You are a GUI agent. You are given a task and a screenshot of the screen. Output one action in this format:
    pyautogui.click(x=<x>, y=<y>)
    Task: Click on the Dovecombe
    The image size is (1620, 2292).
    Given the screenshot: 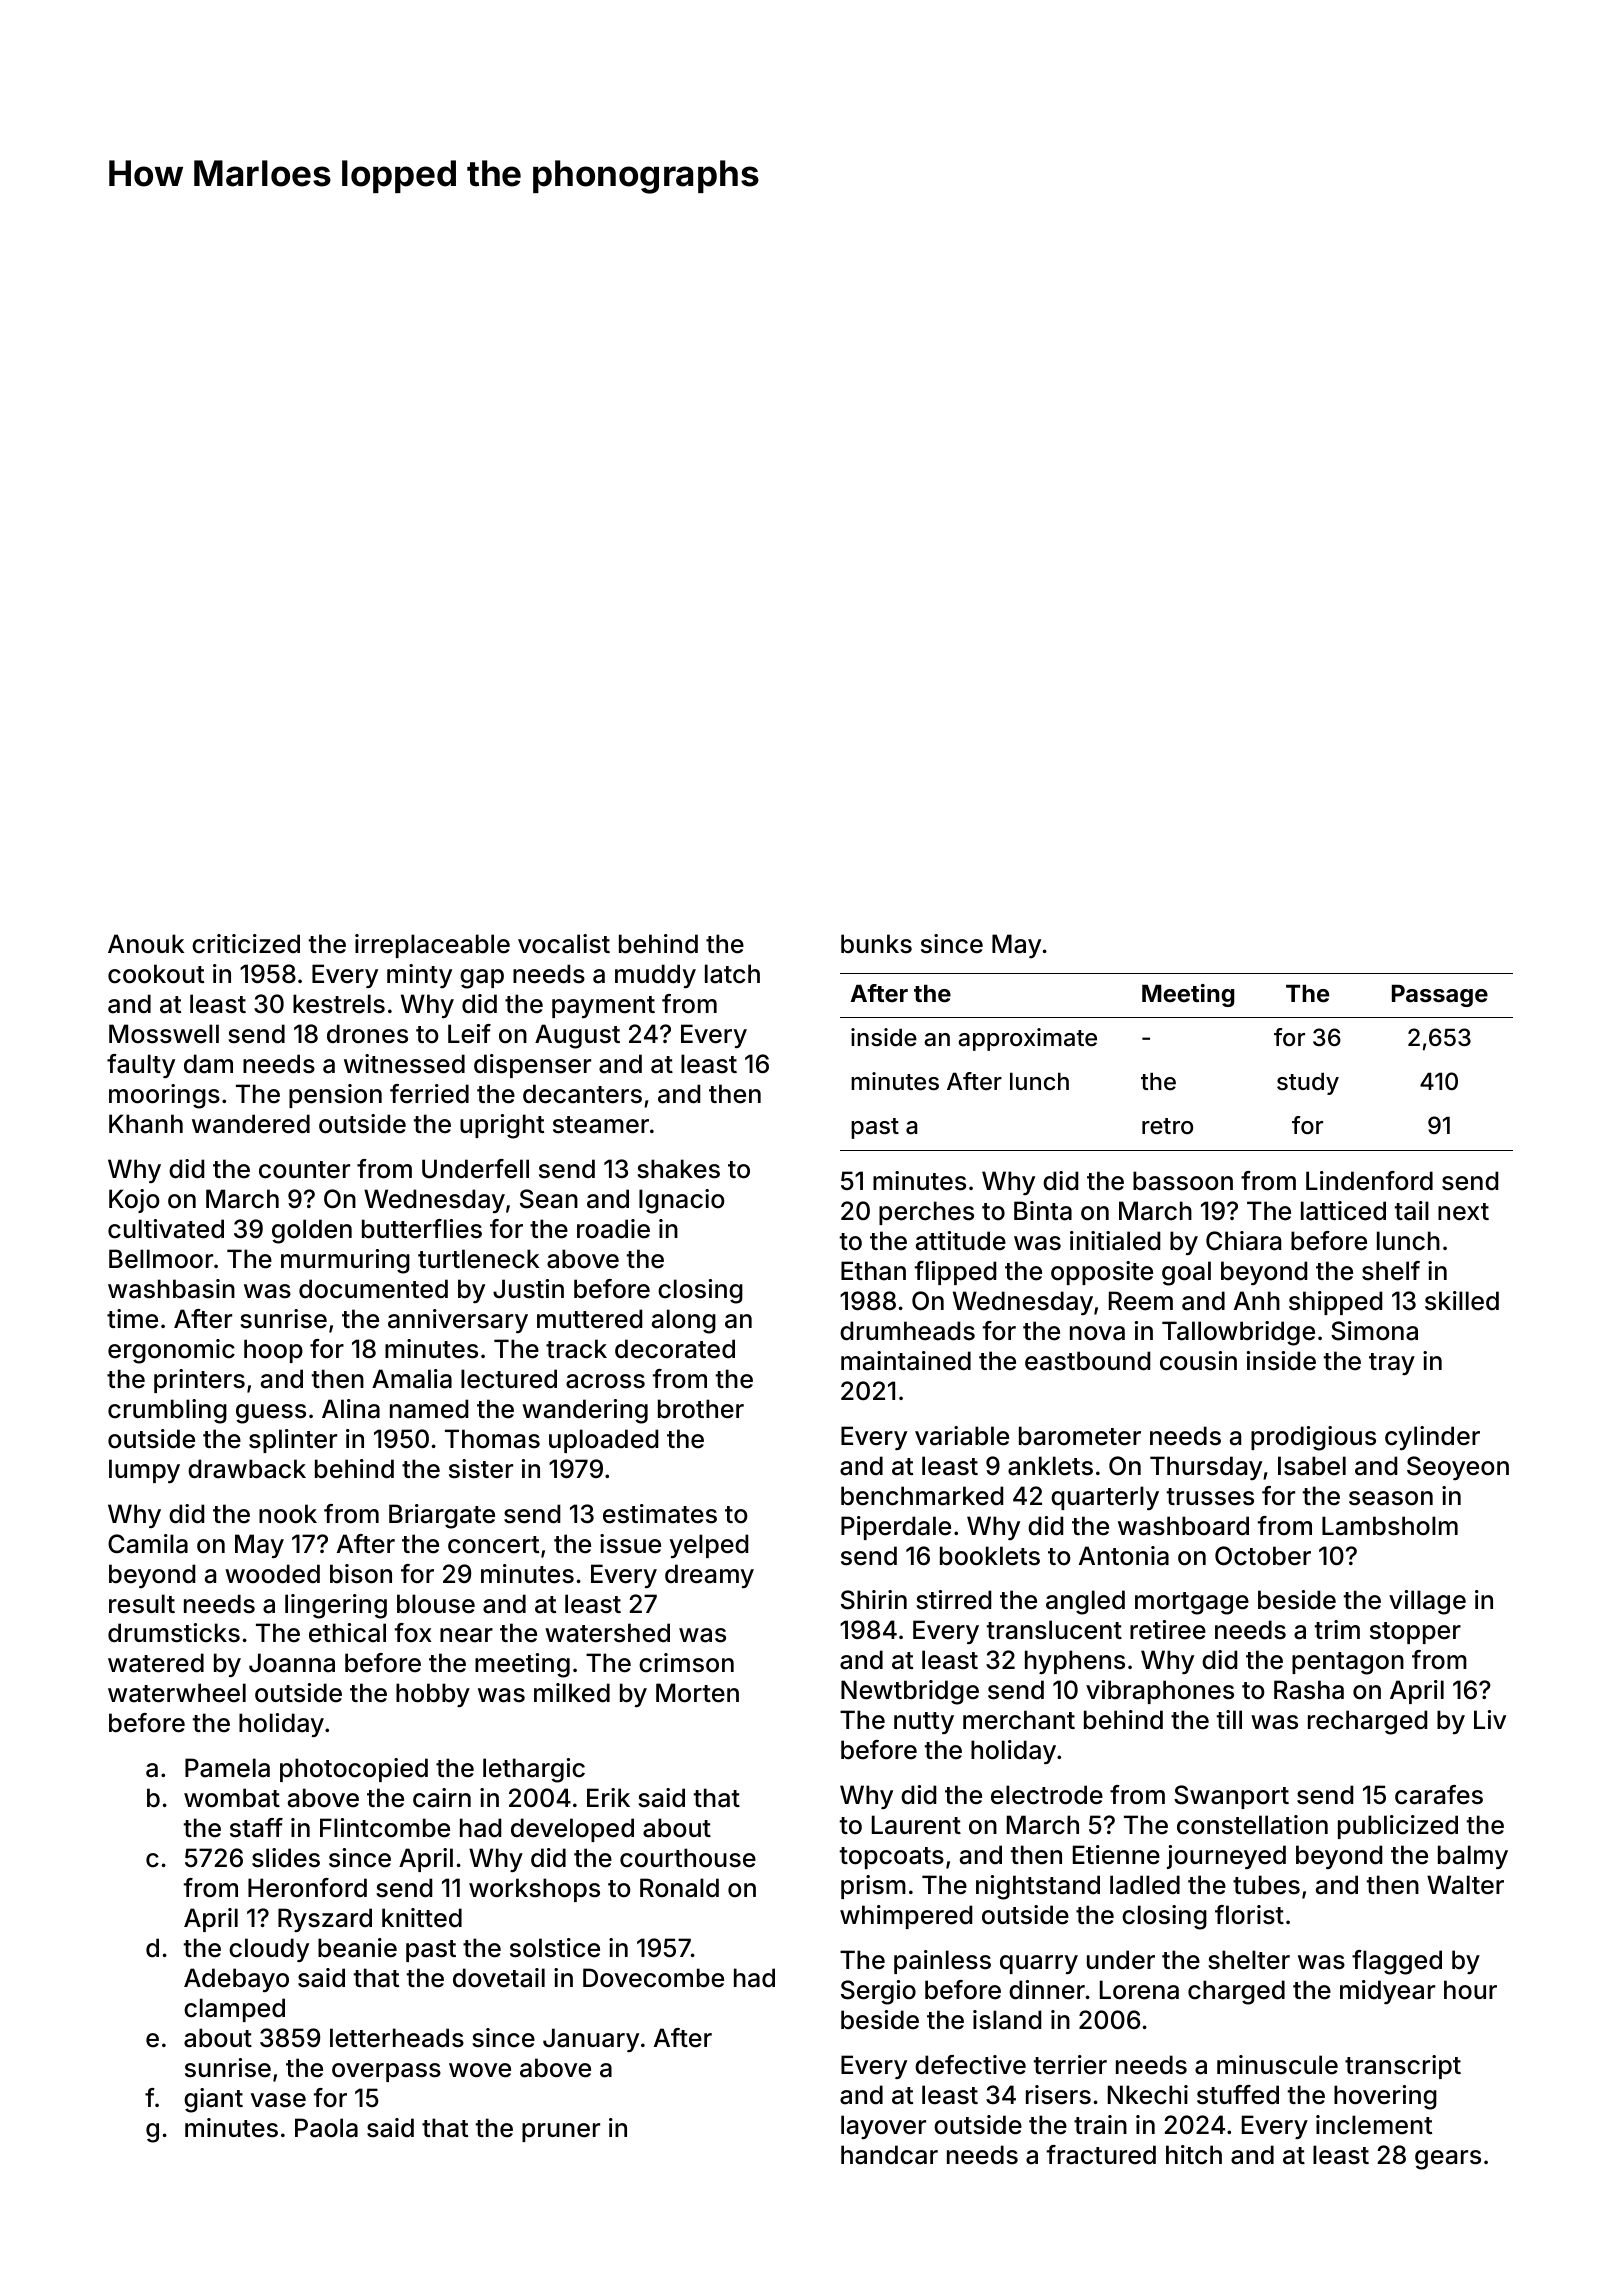 What is the action you would take?
    pyautogui.click(x=653, y=1978)
